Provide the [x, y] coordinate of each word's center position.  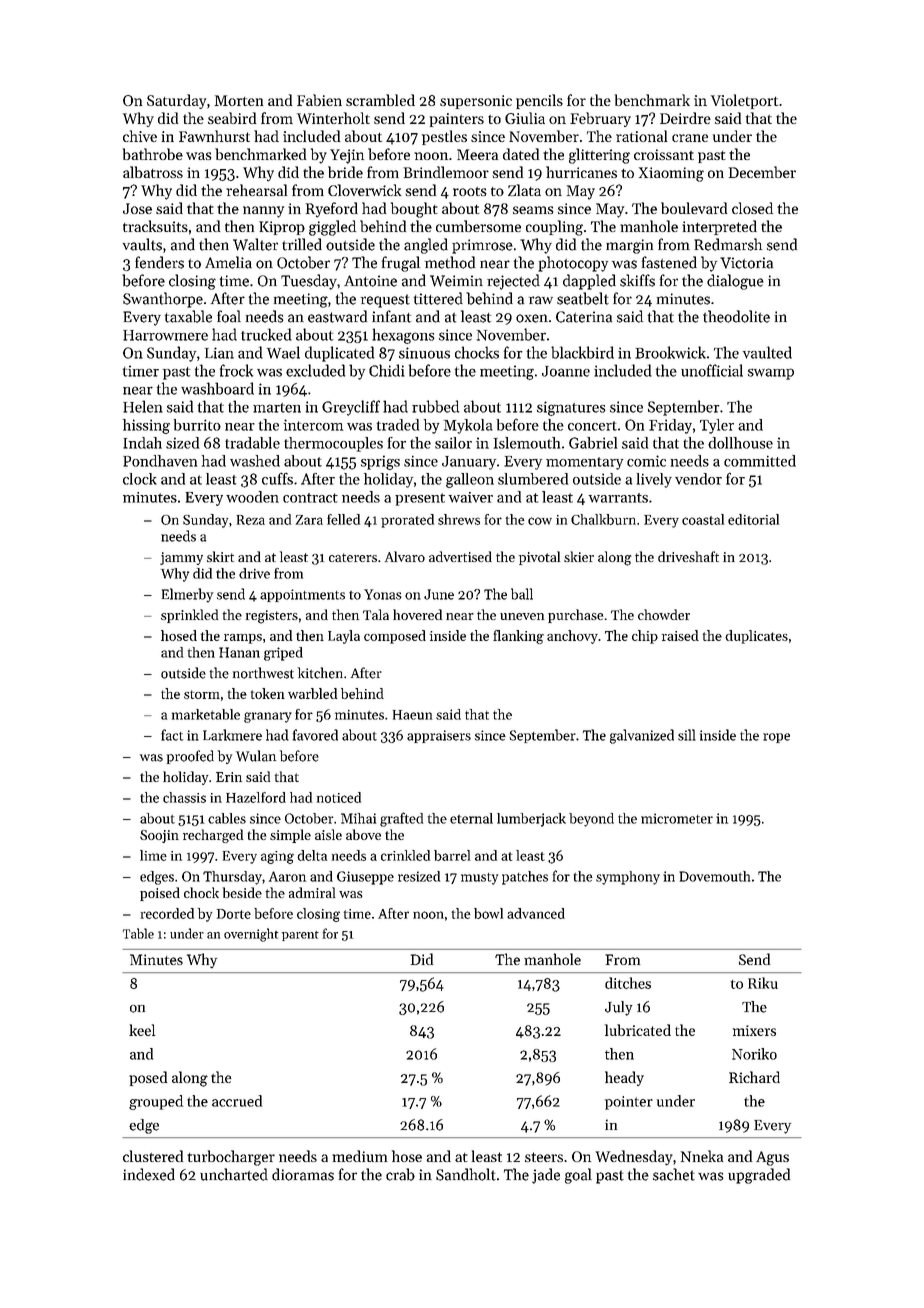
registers [272, 617]
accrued [237, 1101]
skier [579, 556]
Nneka [702, 1156]
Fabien [319, 100]
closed [752, 208]
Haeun [412, 715]
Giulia [525, 118]
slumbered [533, 479]
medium [359, 1156]
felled [343, 519]
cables [227, 818]
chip [645, 637]
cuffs [277, 478]
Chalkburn [603, 519]
